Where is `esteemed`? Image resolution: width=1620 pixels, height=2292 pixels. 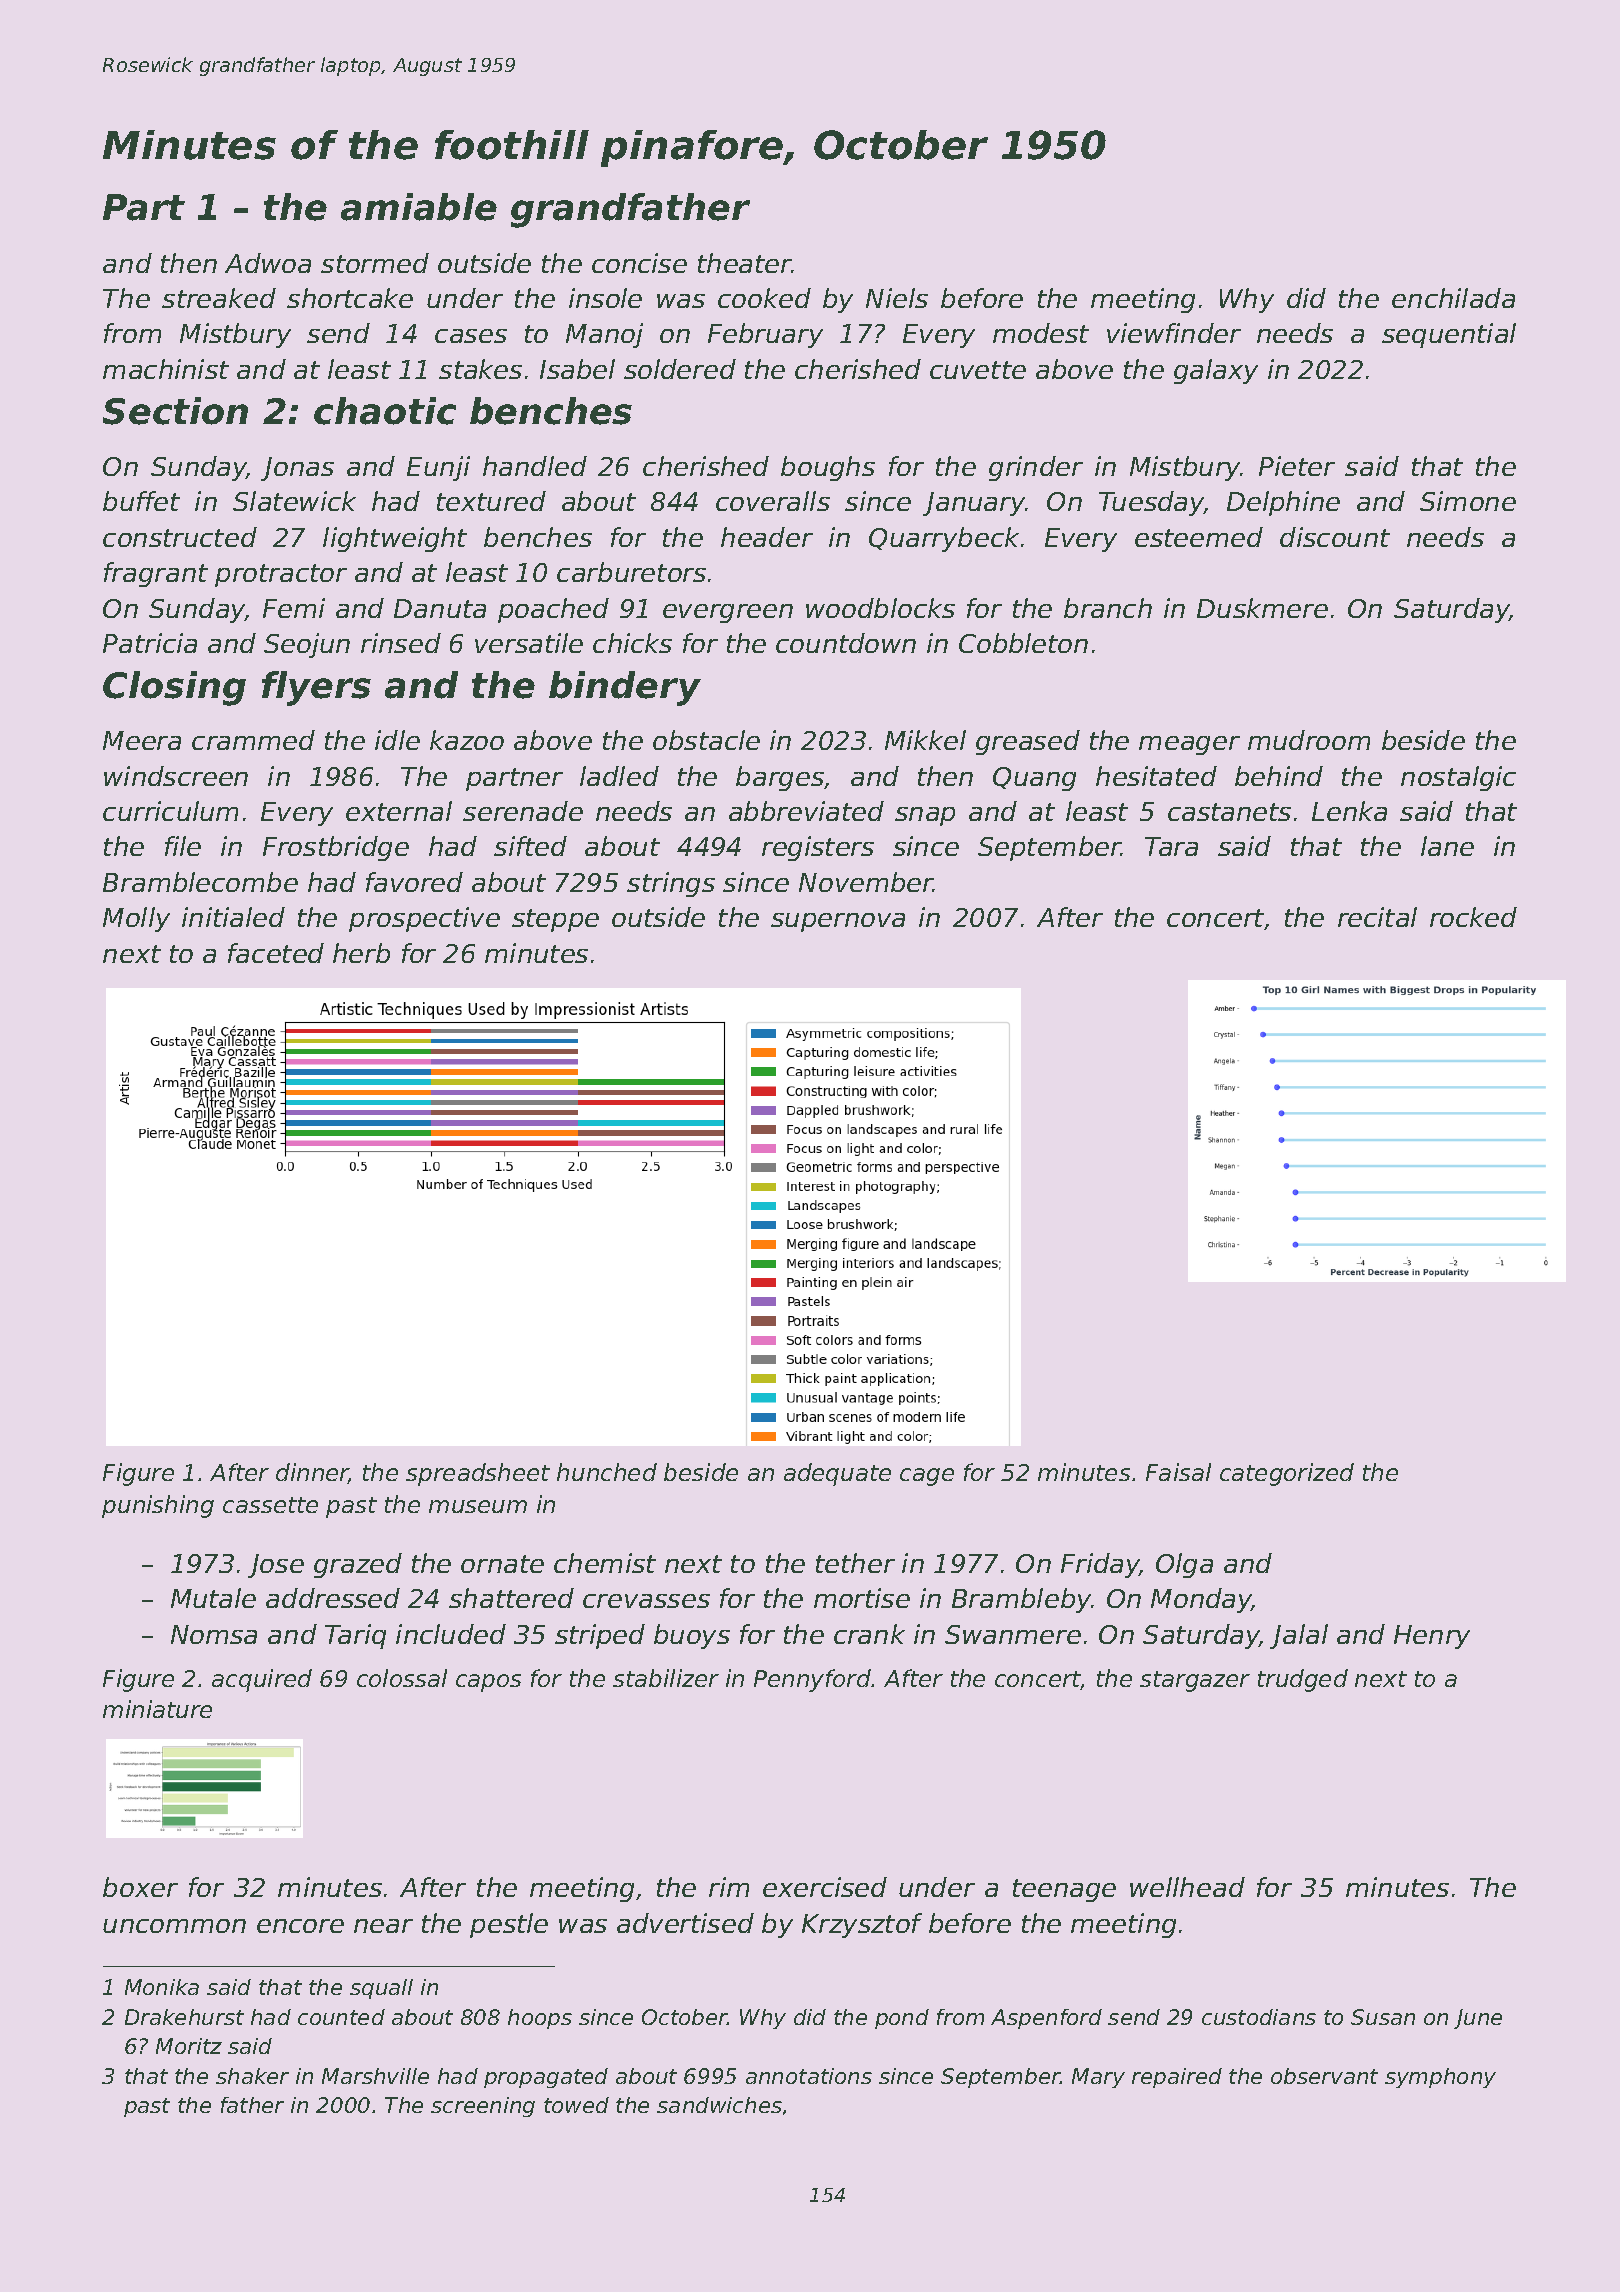
esteemed is located at coordinates (1199, 537).
